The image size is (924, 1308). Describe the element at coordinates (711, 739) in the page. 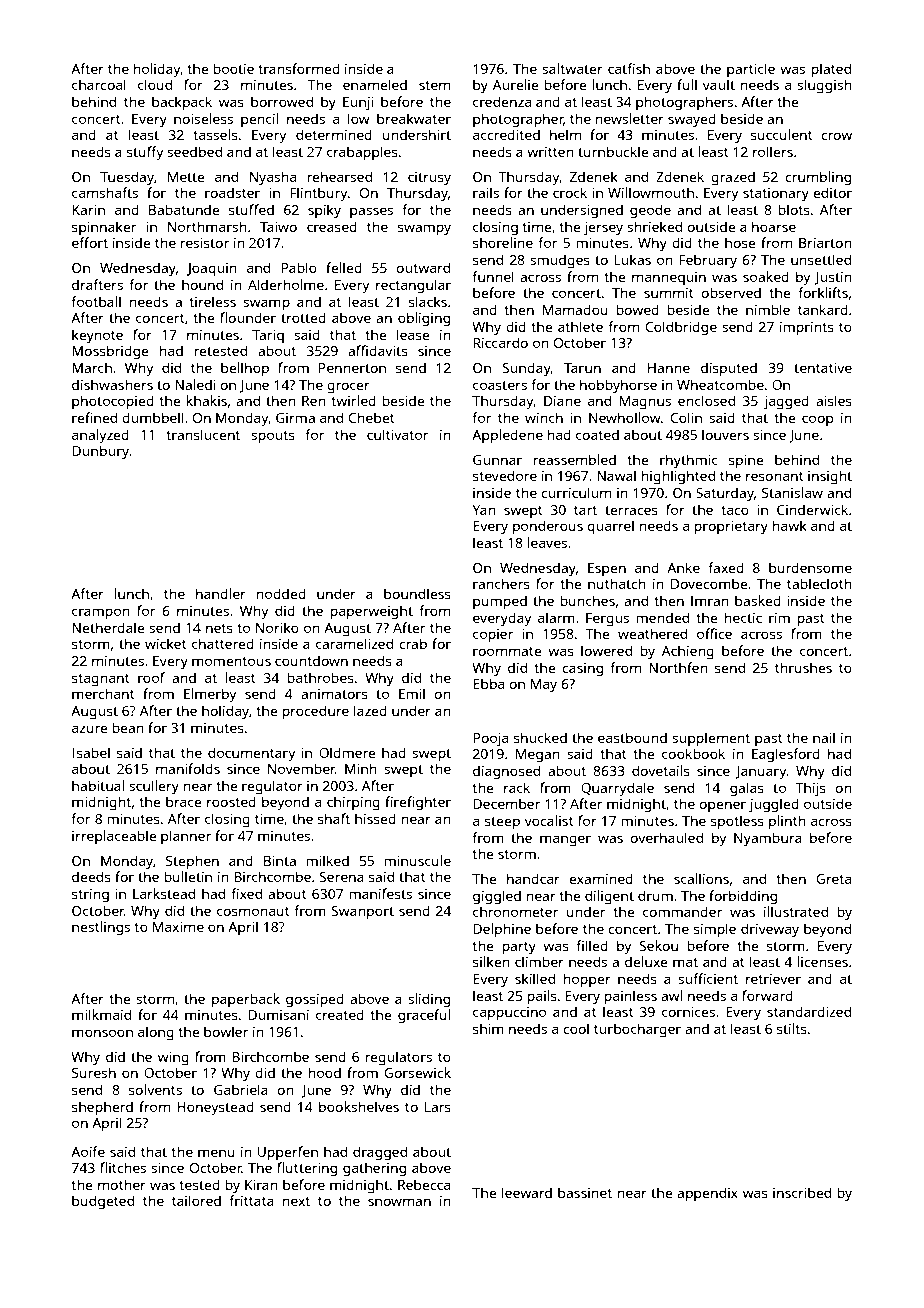

I see `supplement` at that location.
